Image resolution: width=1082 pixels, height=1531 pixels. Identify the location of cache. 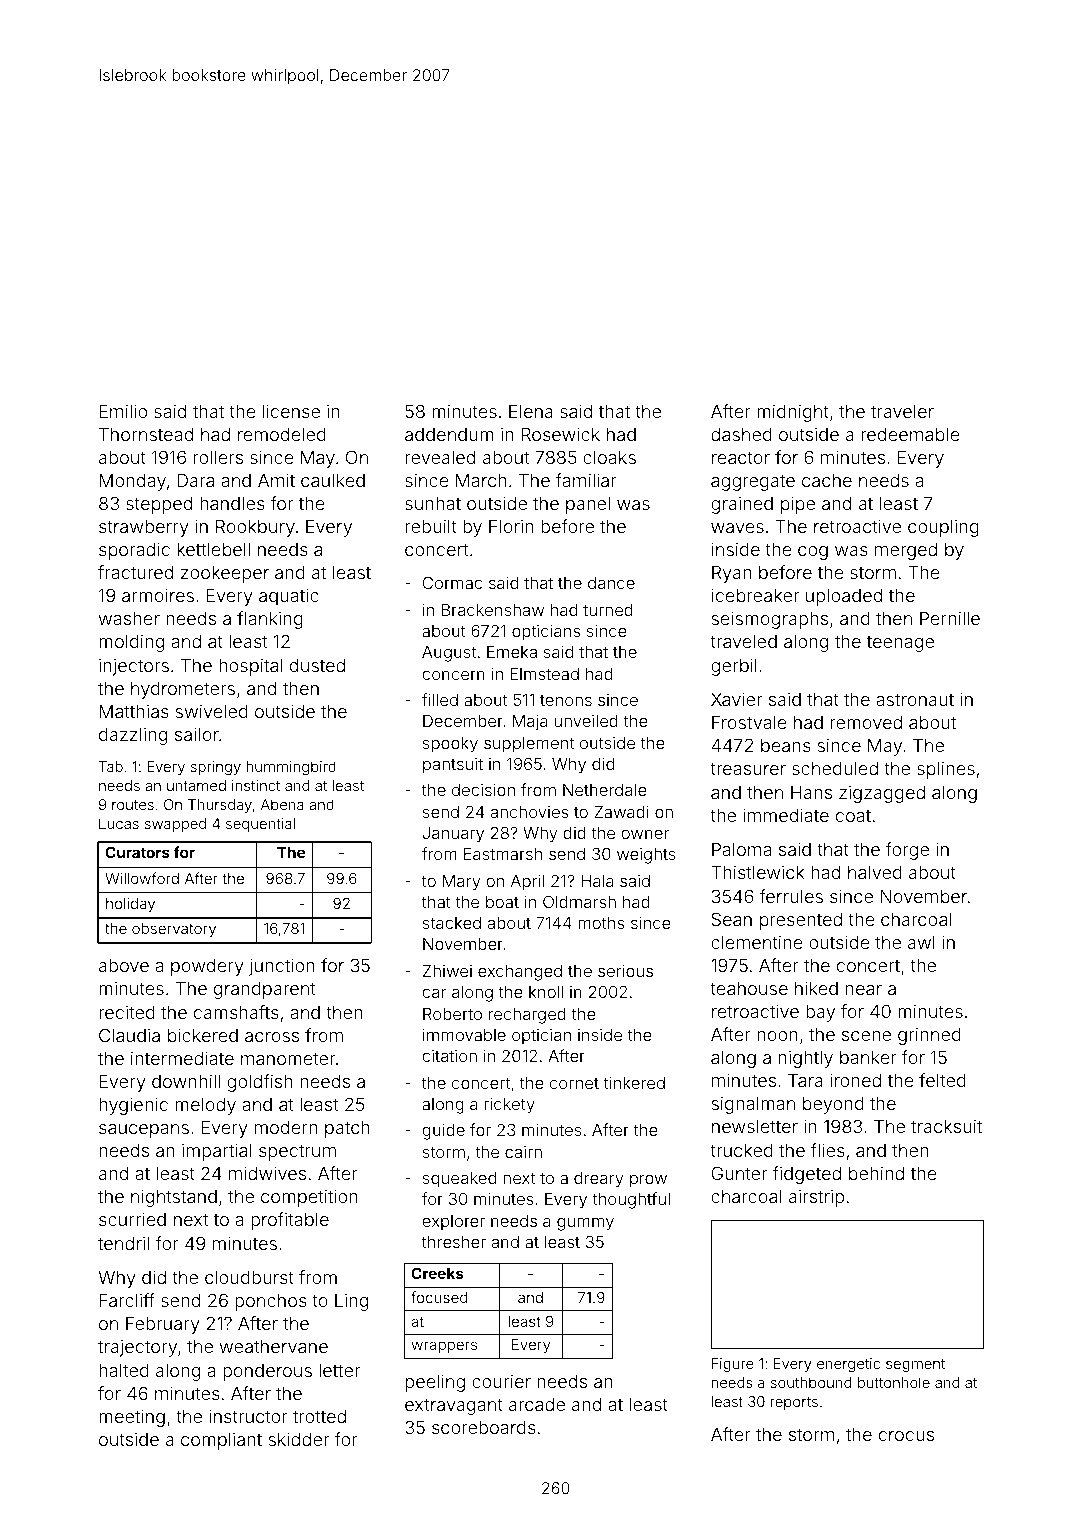
(827, 480).
